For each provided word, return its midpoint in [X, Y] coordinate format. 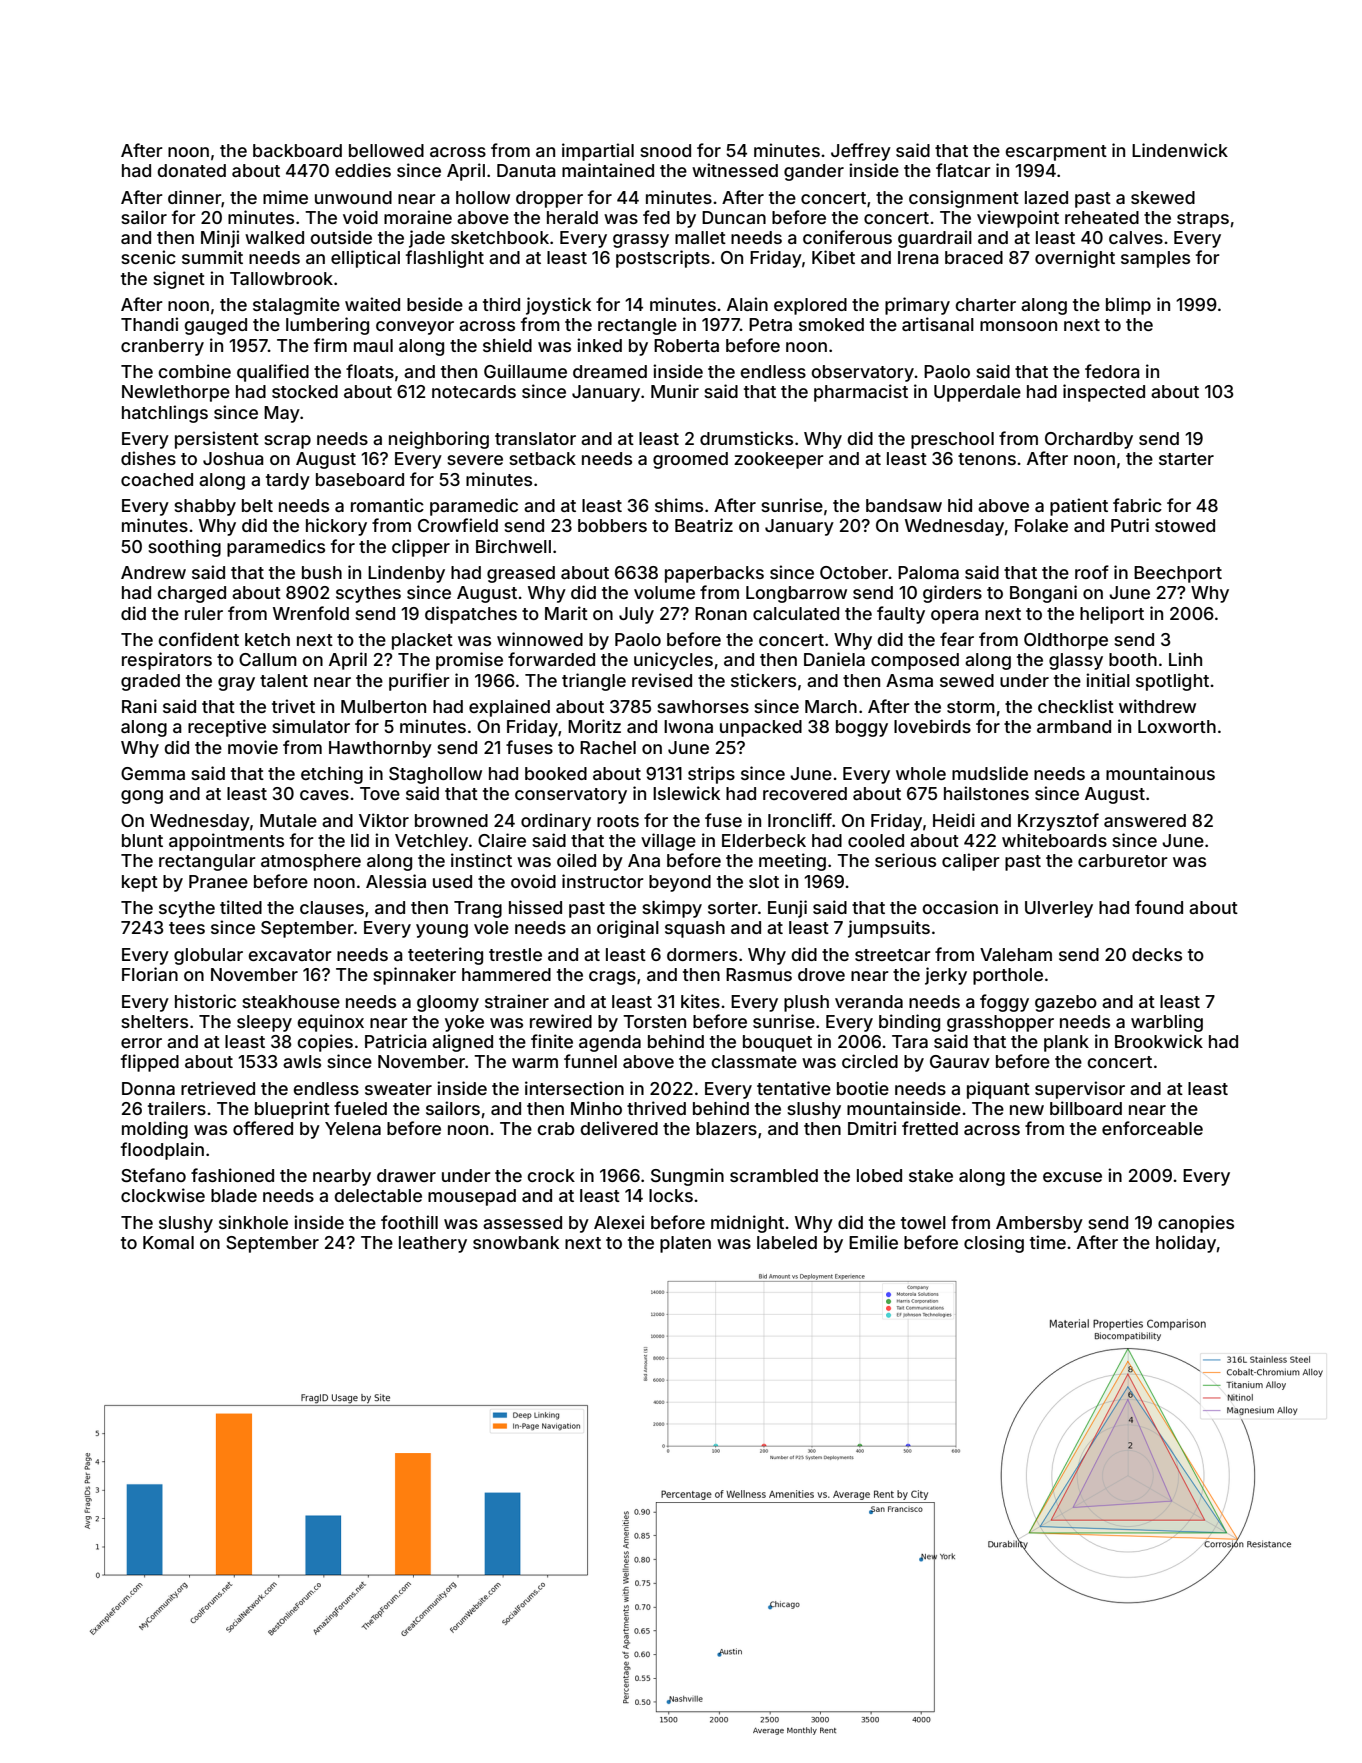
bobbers [612, 525]
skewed [1163, 197]
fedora [1112, 371]
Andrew [153, 572]
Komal [168, 1242]
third [501, 304]
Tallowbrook [281, 278]
